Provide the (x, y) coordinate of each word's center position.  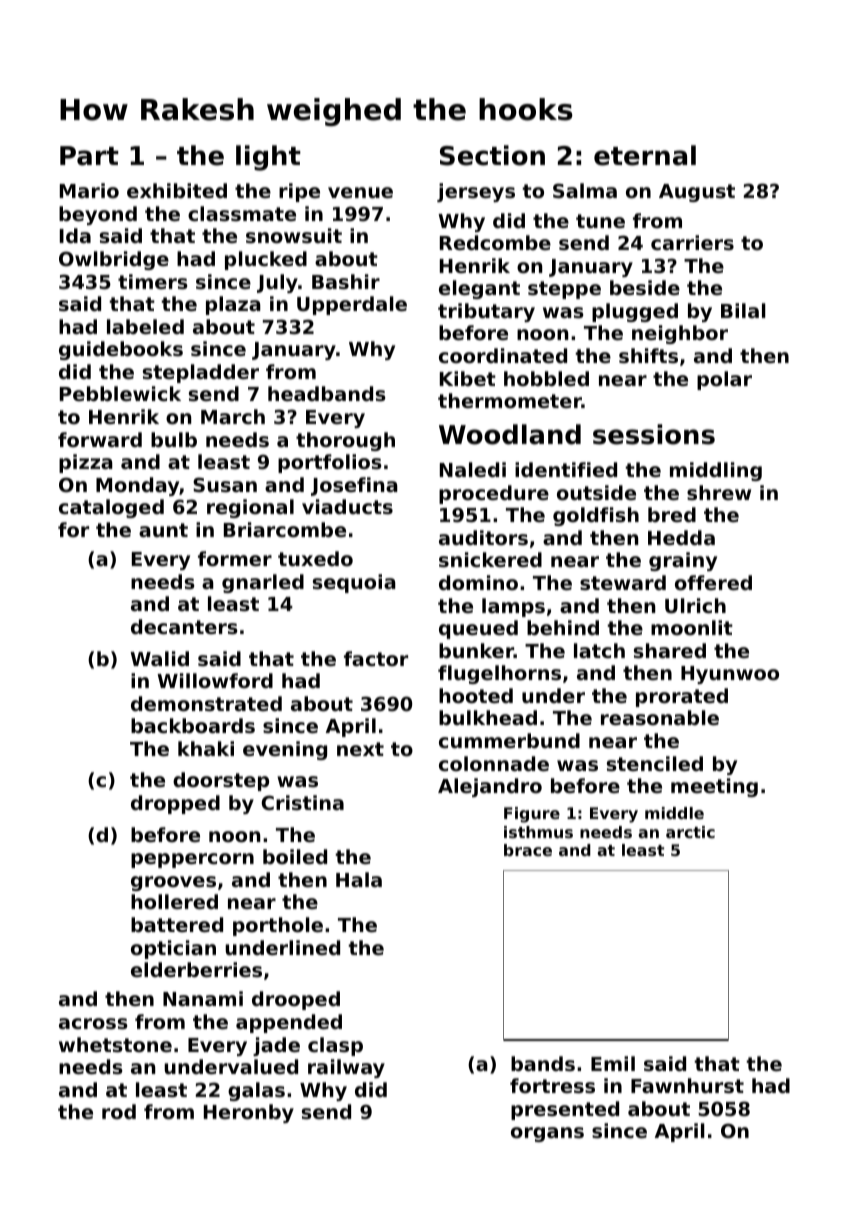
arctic (690, 832)
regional (250, 508)
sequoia (354, 583)
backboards (193, 725)
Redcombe (495, 242)
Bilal (743, 310)
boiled (295, 856)
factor (376, 658)
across (93, 1024)
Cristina (303, 802)
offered (713, 582)
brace (528, 850)
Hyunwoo (730, 675)
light (268, 158)
